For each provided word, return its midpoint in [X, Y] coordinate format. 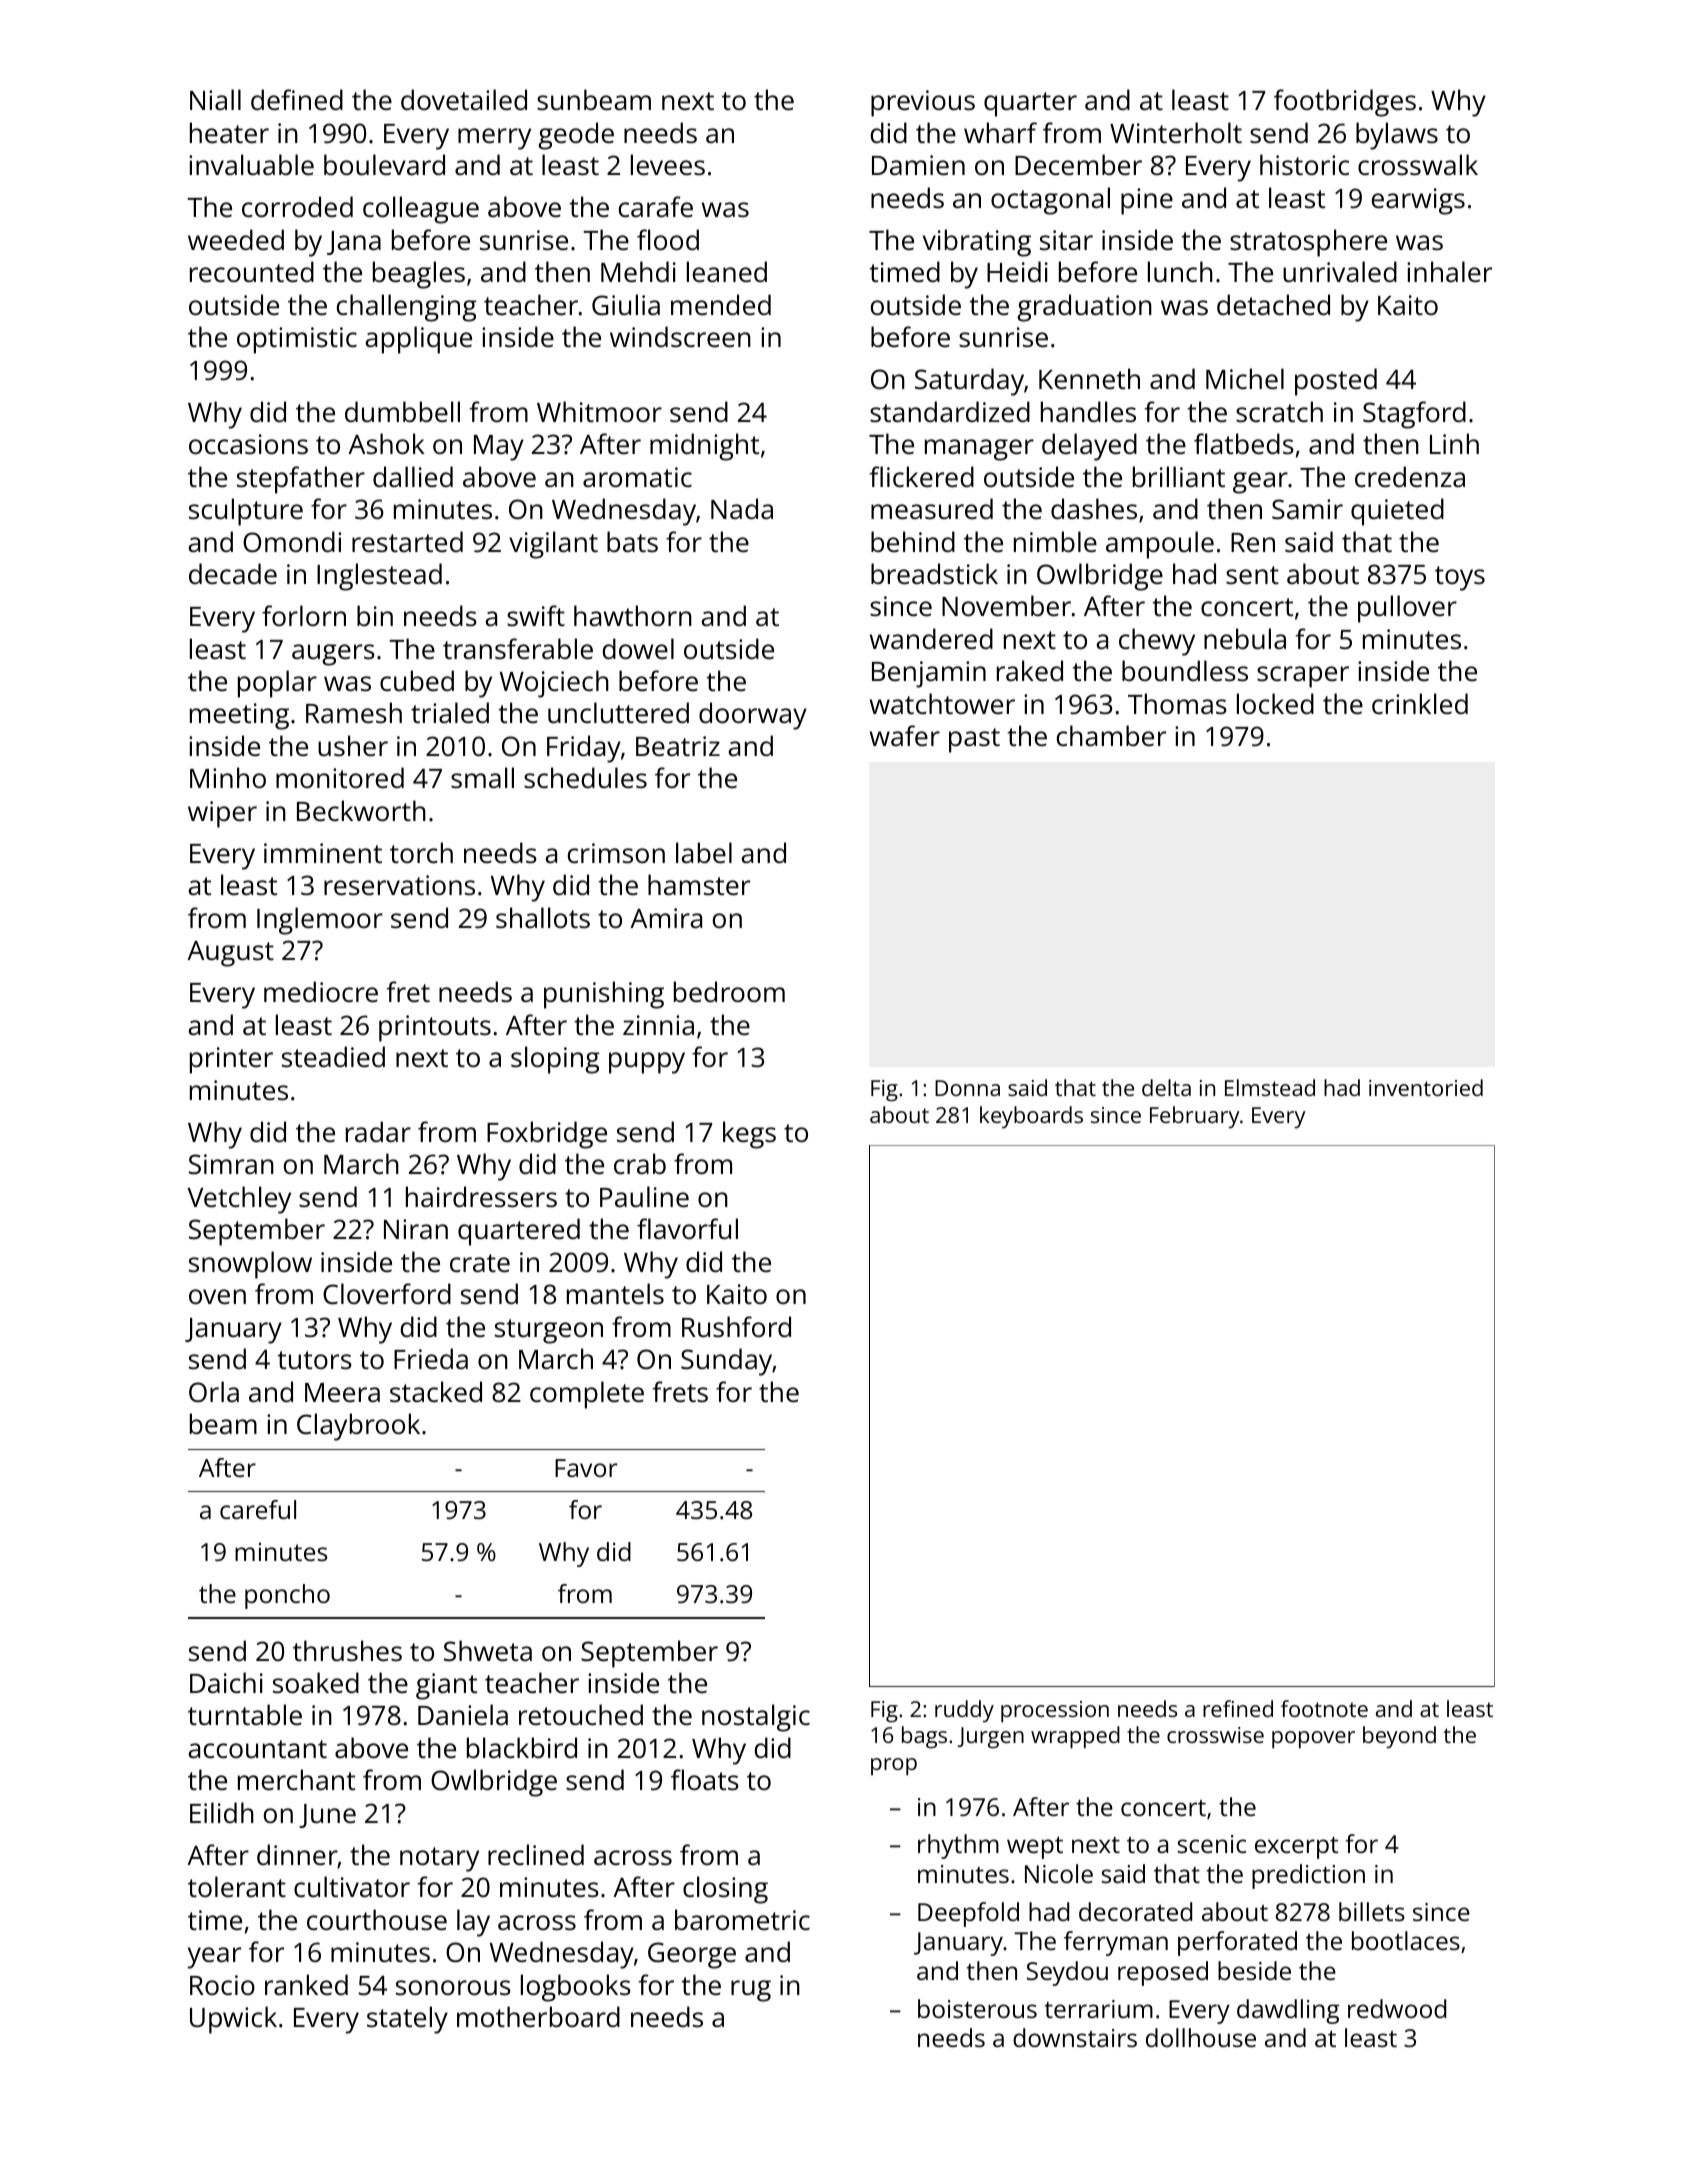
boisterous [977, 2008]
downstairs [1075, 2037]
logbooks [576, 1988]
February [1195, 1117]
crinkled [1420, 703]
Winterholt [1176, 132]
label [704, 852]
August [230, 954]
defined [297, 100]
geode [576, 136]
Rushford [736, 1326]
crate [480, 1263]
